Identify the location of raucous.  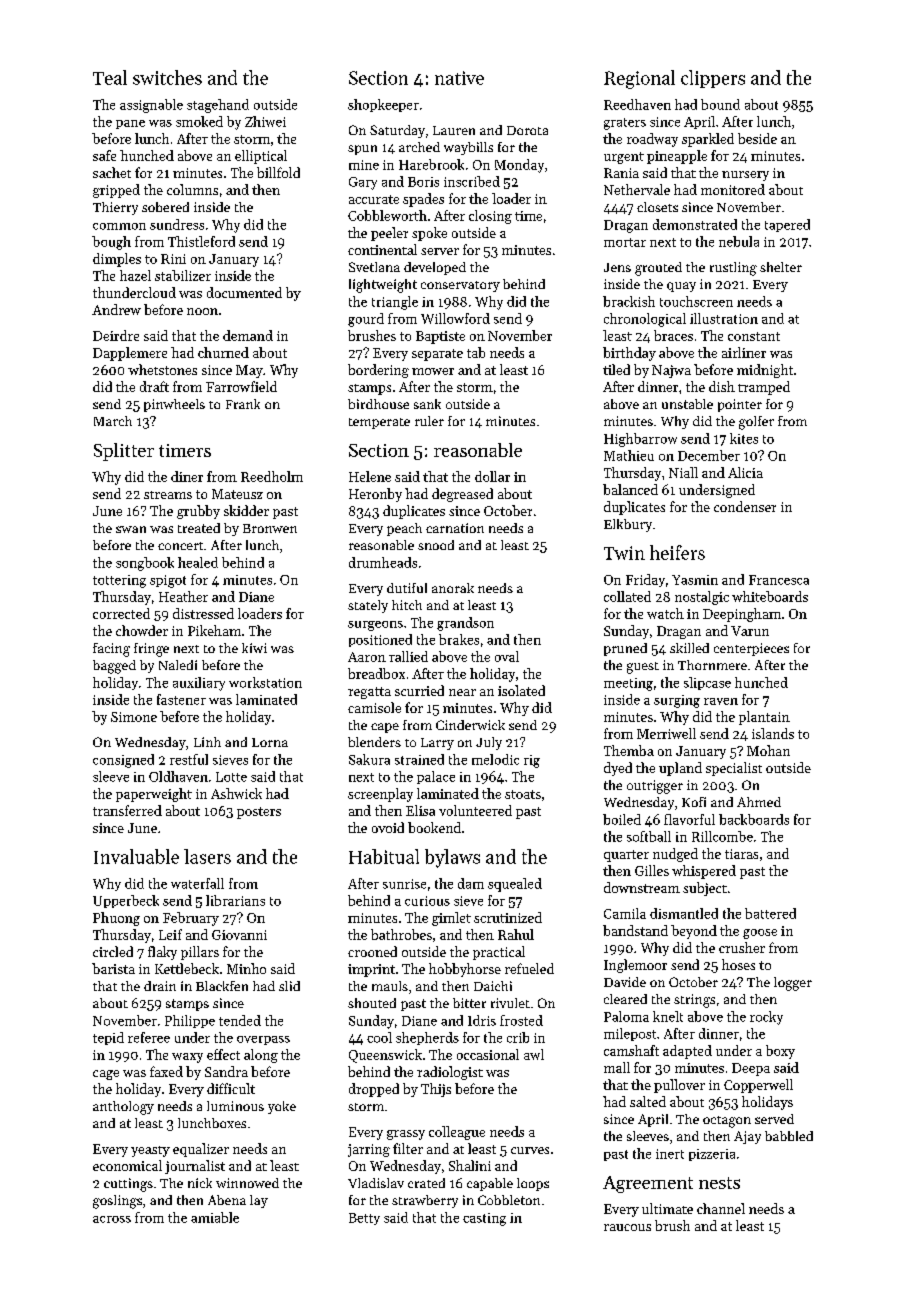
(627, 1227).
